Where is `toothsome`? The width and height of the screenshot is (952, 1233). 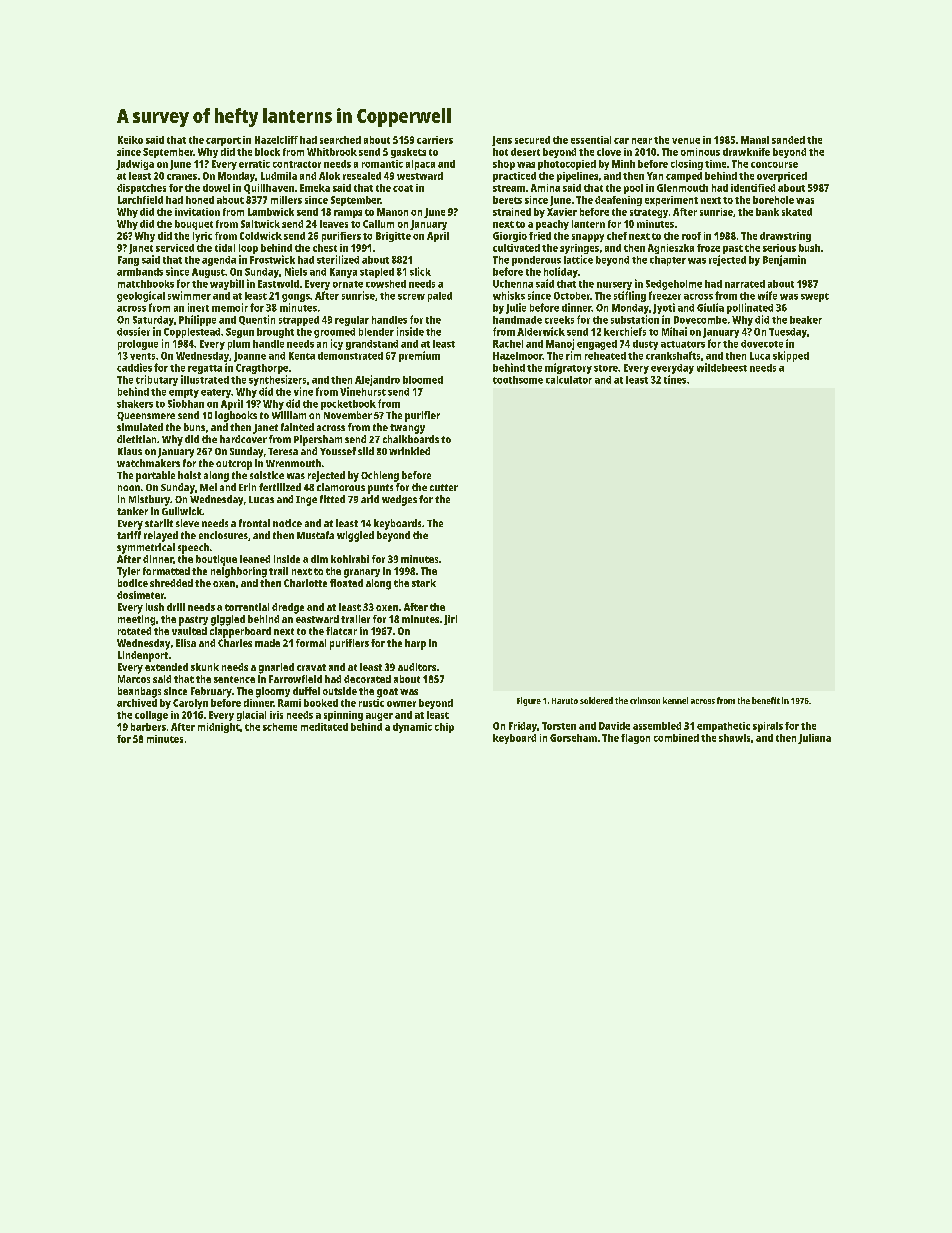 toothsome is located at coordinates (518, 380).
